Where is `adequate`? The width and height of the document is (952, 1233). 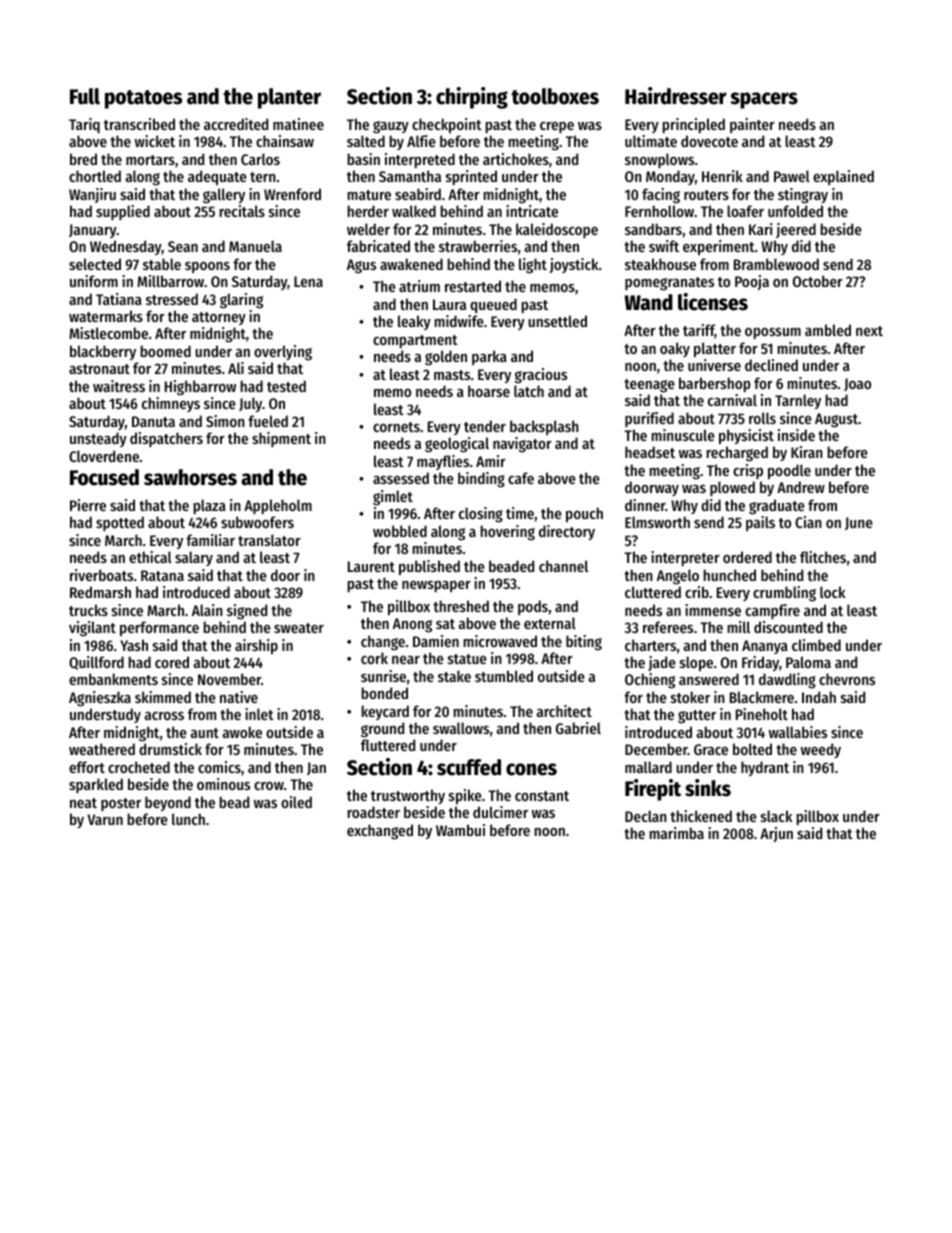 adequate is located at coordinates (217, 177).
